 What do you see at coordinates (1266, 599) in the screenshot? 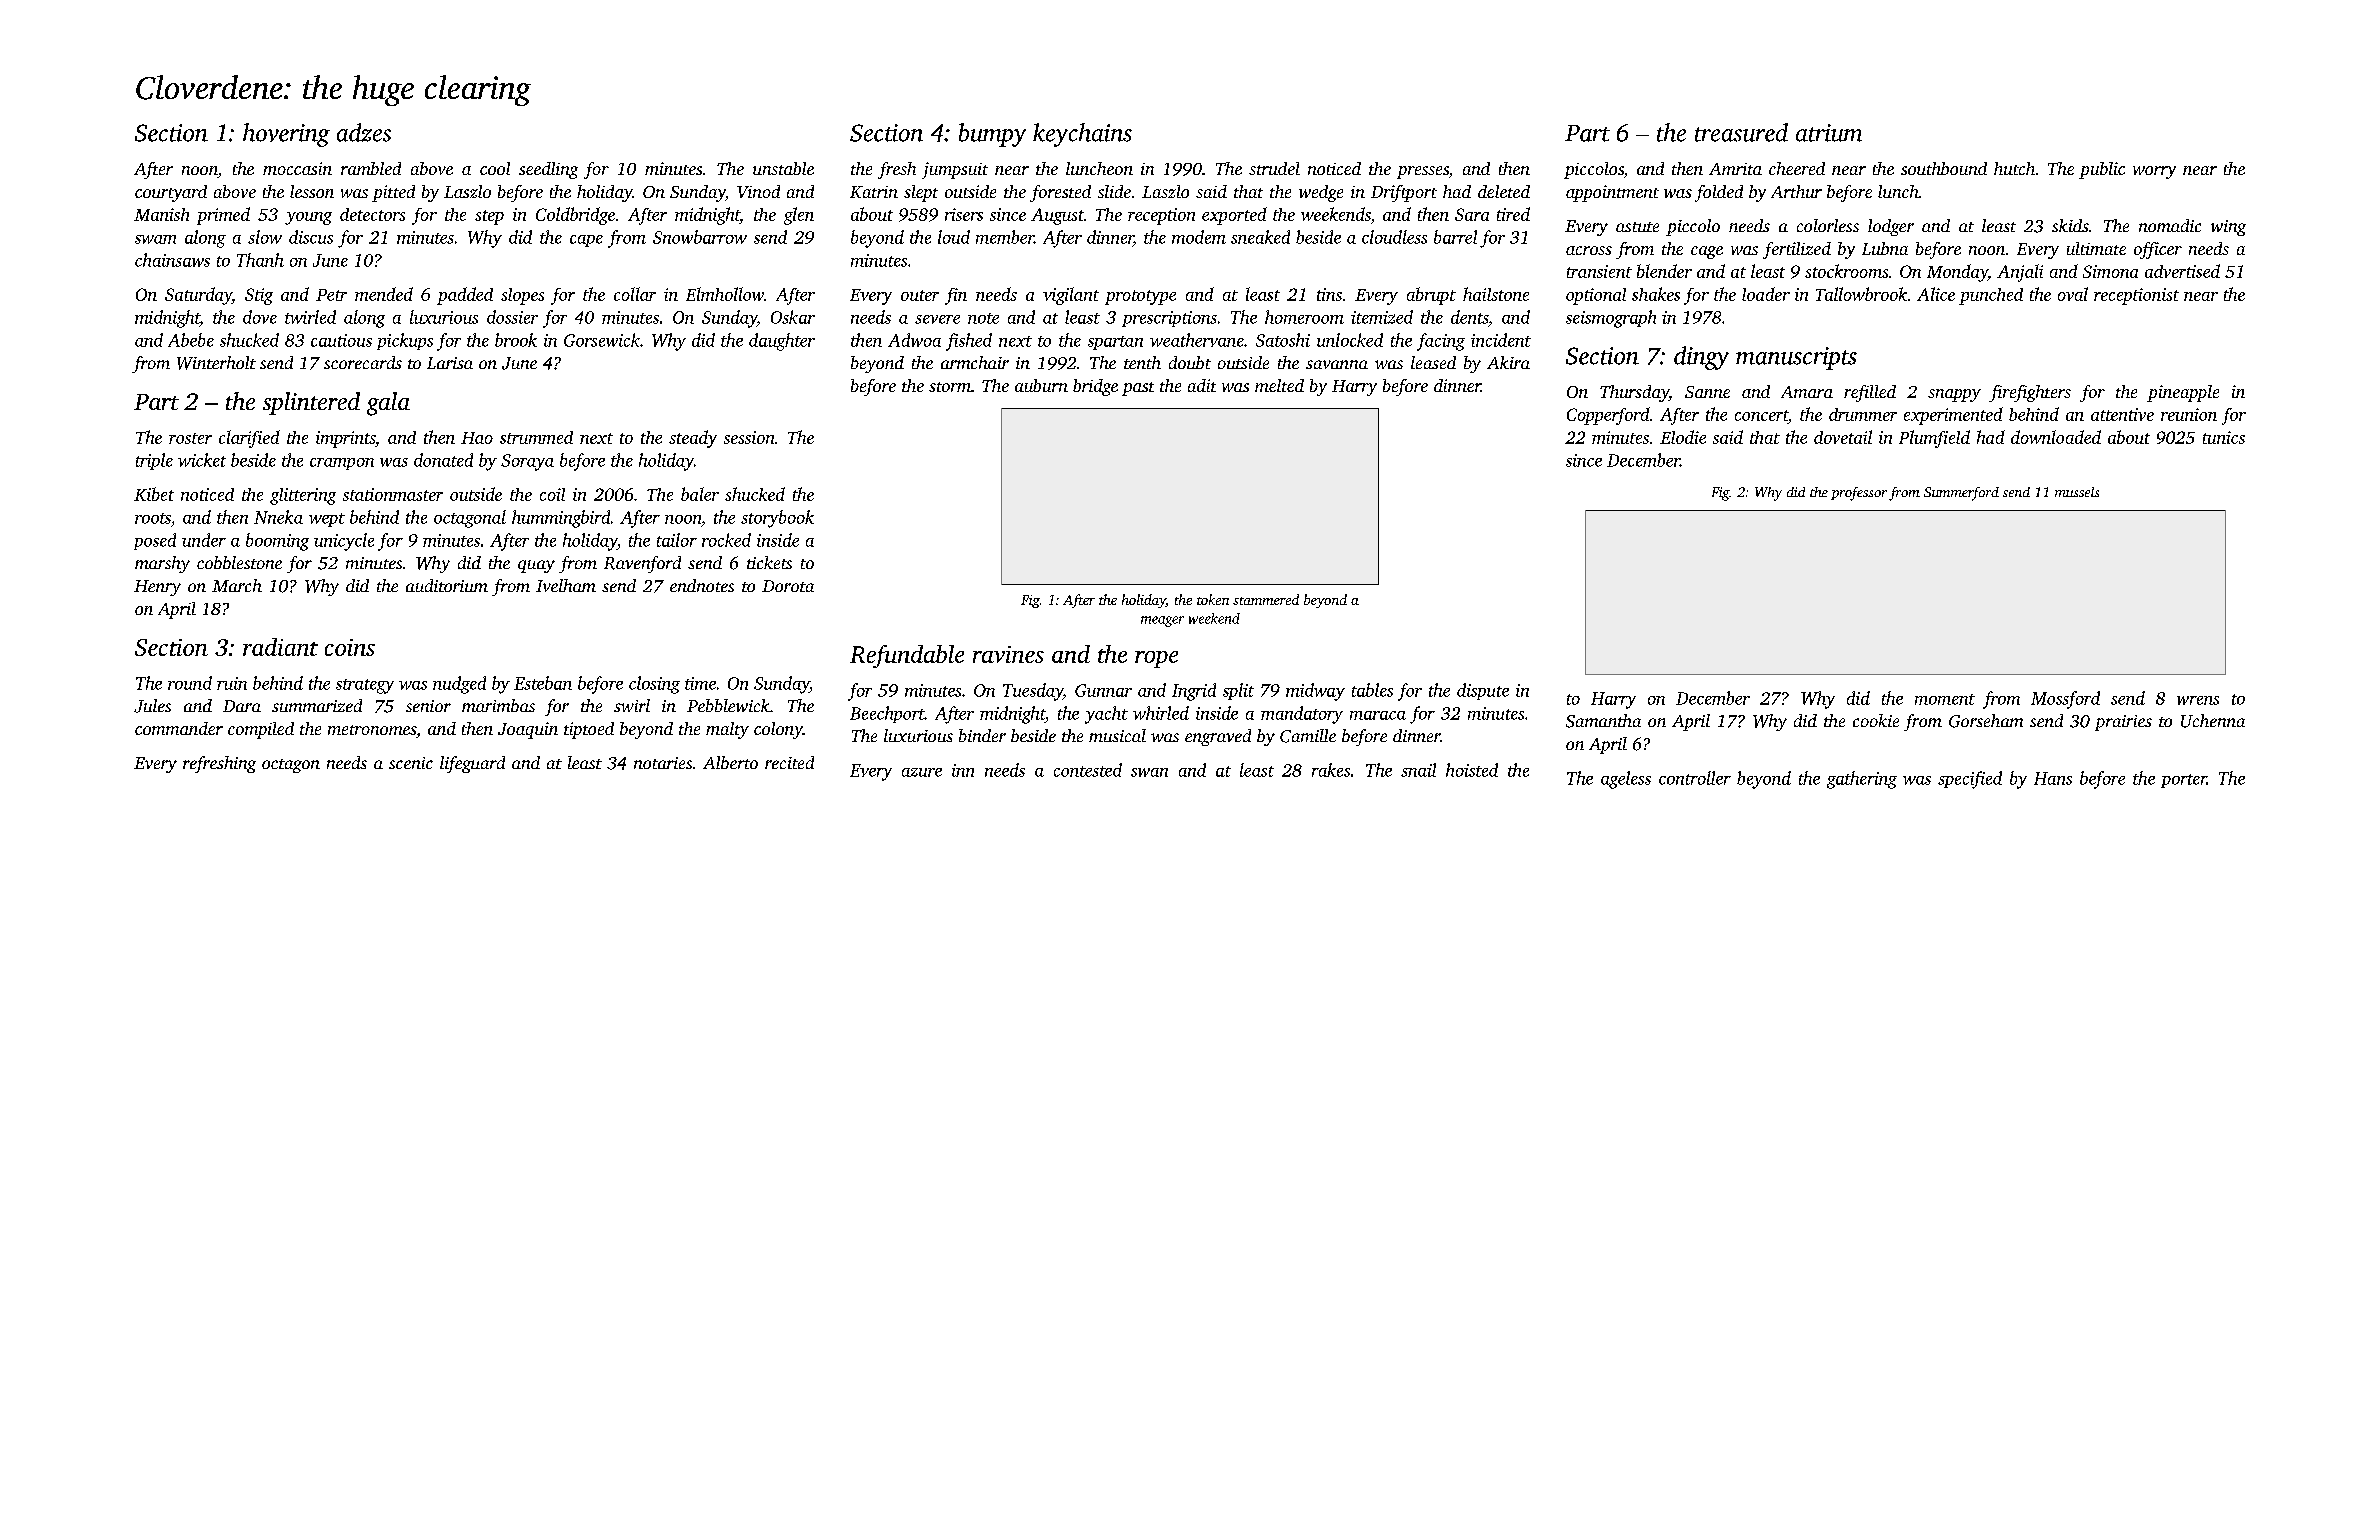
I see `stammered` at bounding box center [1266, 599].
